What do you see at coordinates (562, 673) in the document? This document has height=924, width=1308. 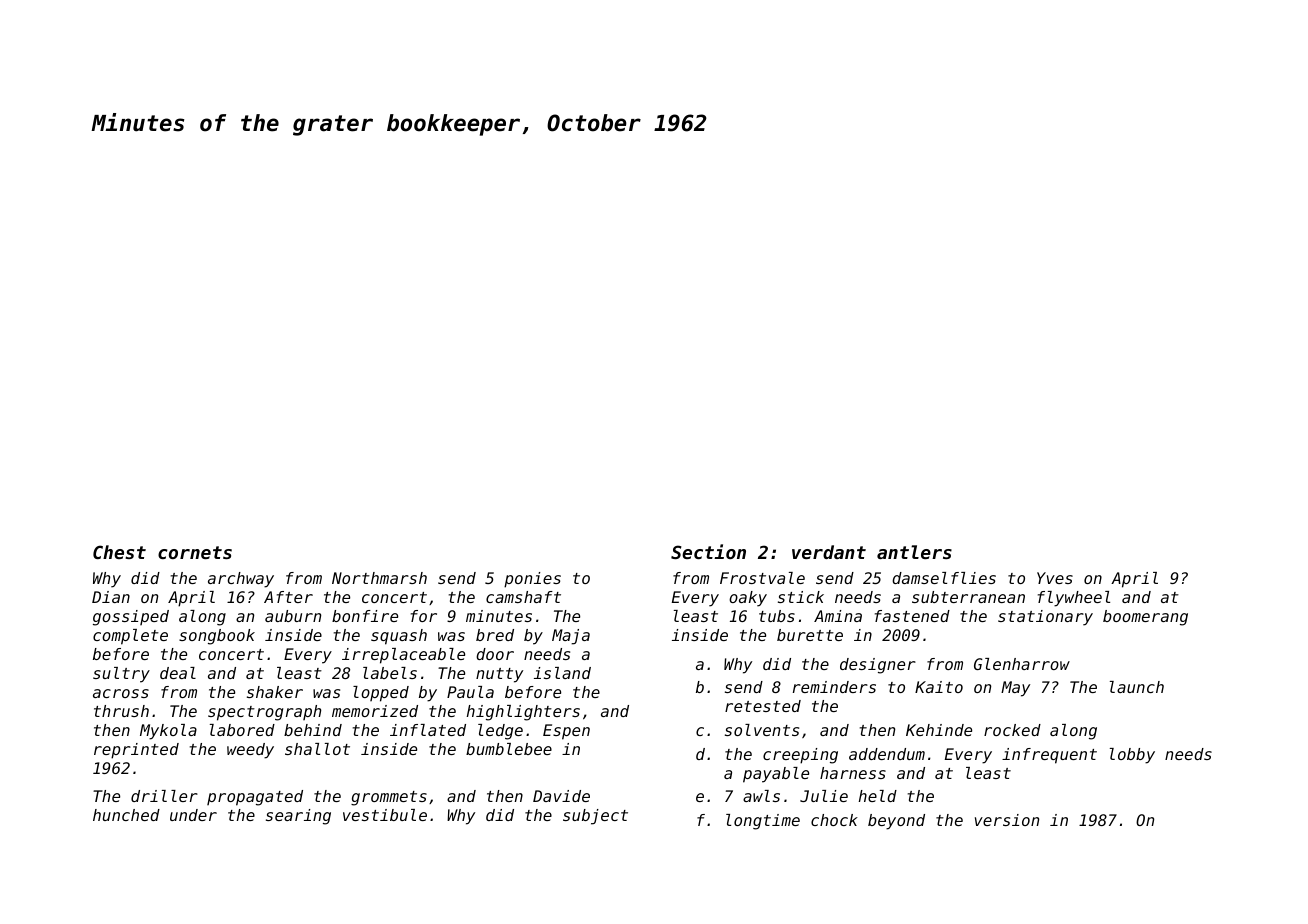 I see `island` at bounding box center [562, 673].
